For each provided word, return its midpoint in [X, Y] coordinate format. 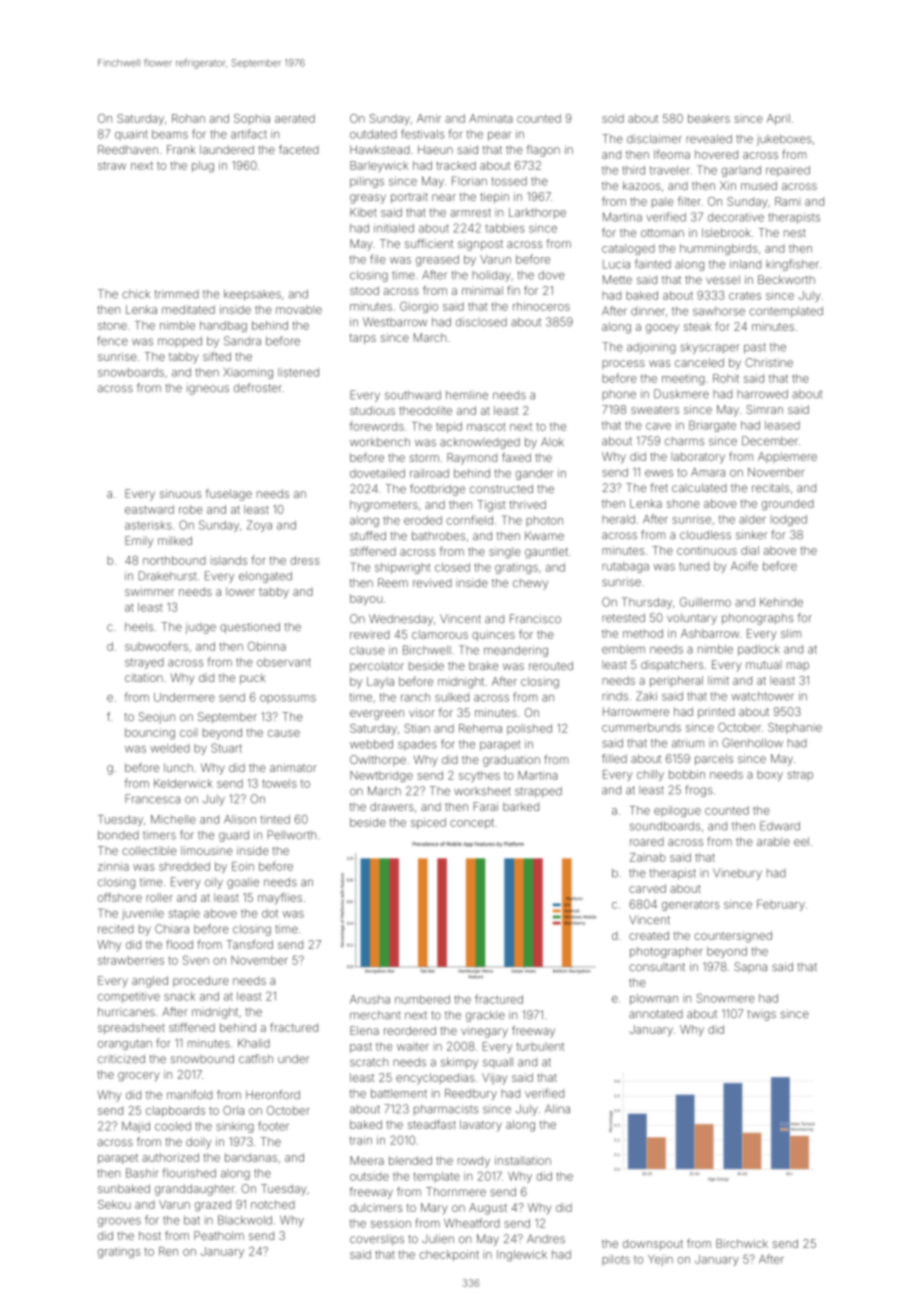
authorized [170, 1157]
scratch [369, 1062]
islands [229, 560]
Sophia [252, 119]
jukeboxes [784, 140]
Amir [429, 118]
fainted [653, 264]
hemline [467, 395]
